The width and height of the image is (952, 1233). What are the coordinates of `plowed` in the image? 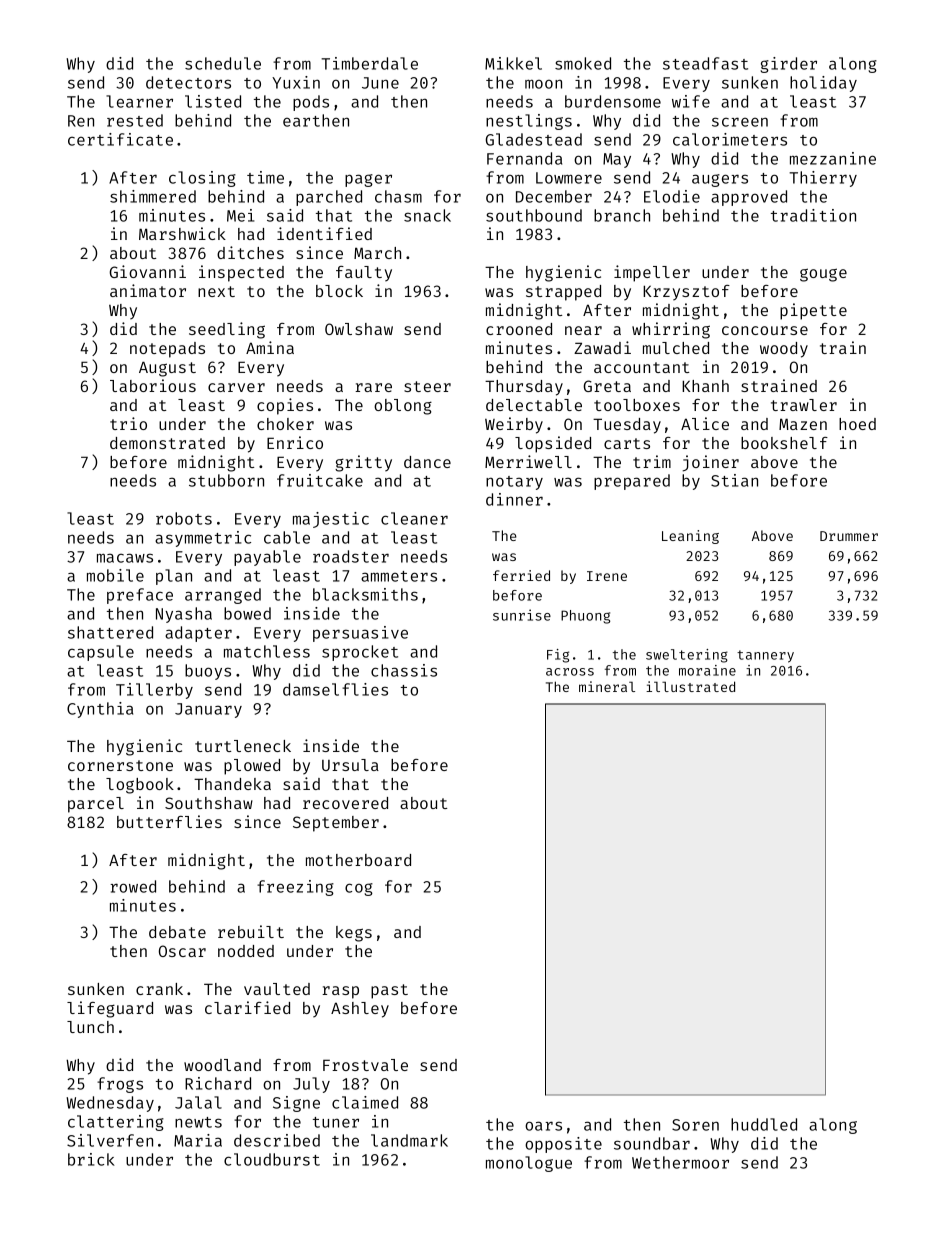 It's located at (252, 767).
